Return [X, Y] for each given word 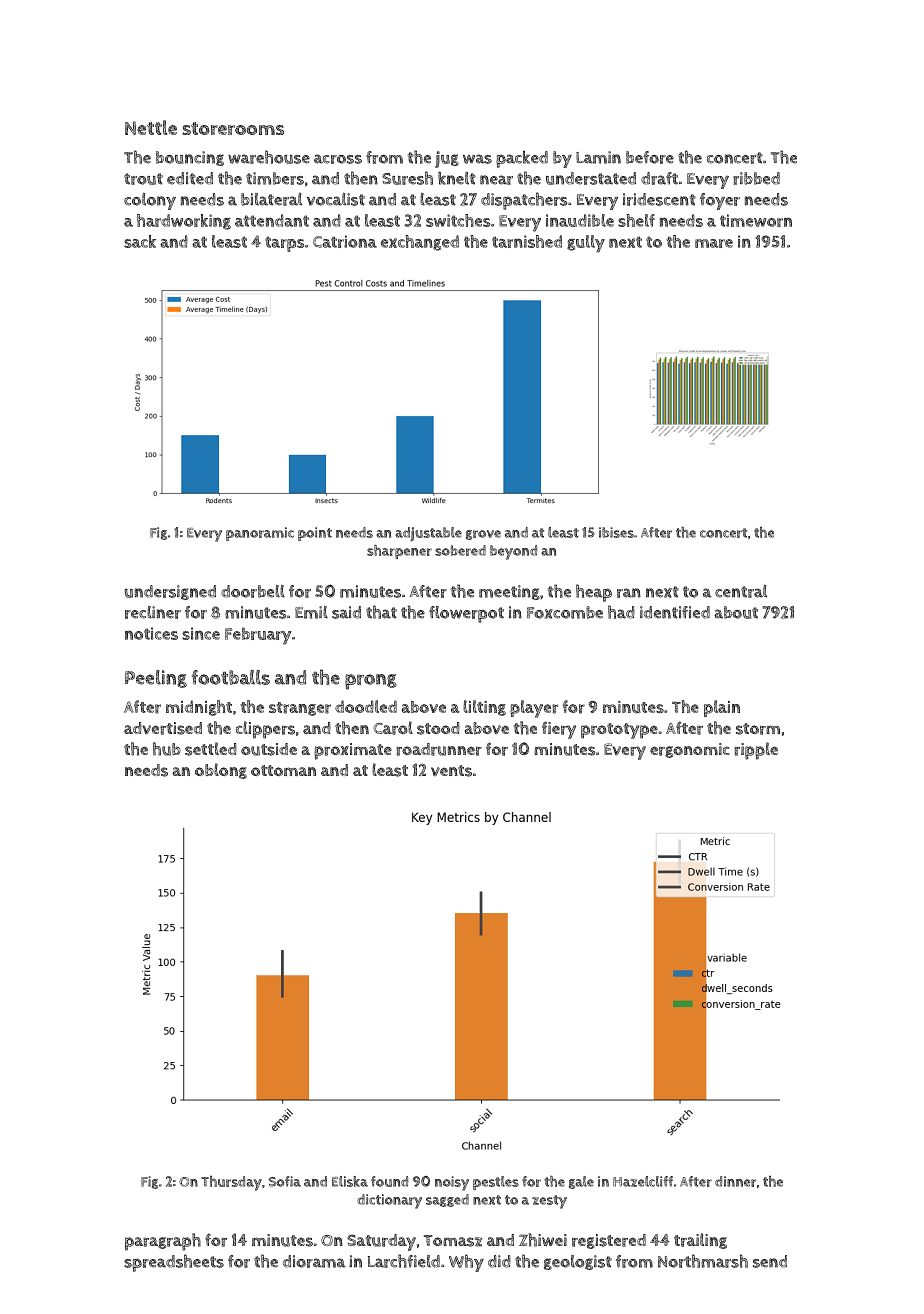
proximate [353, 751]
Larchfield [404, 1261]
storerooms [233, 128]
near [496, 180]
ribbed [756, 178]
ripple [756, 751]
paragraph [163, 1242]
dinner [735, 1181]
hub [167, 749]
